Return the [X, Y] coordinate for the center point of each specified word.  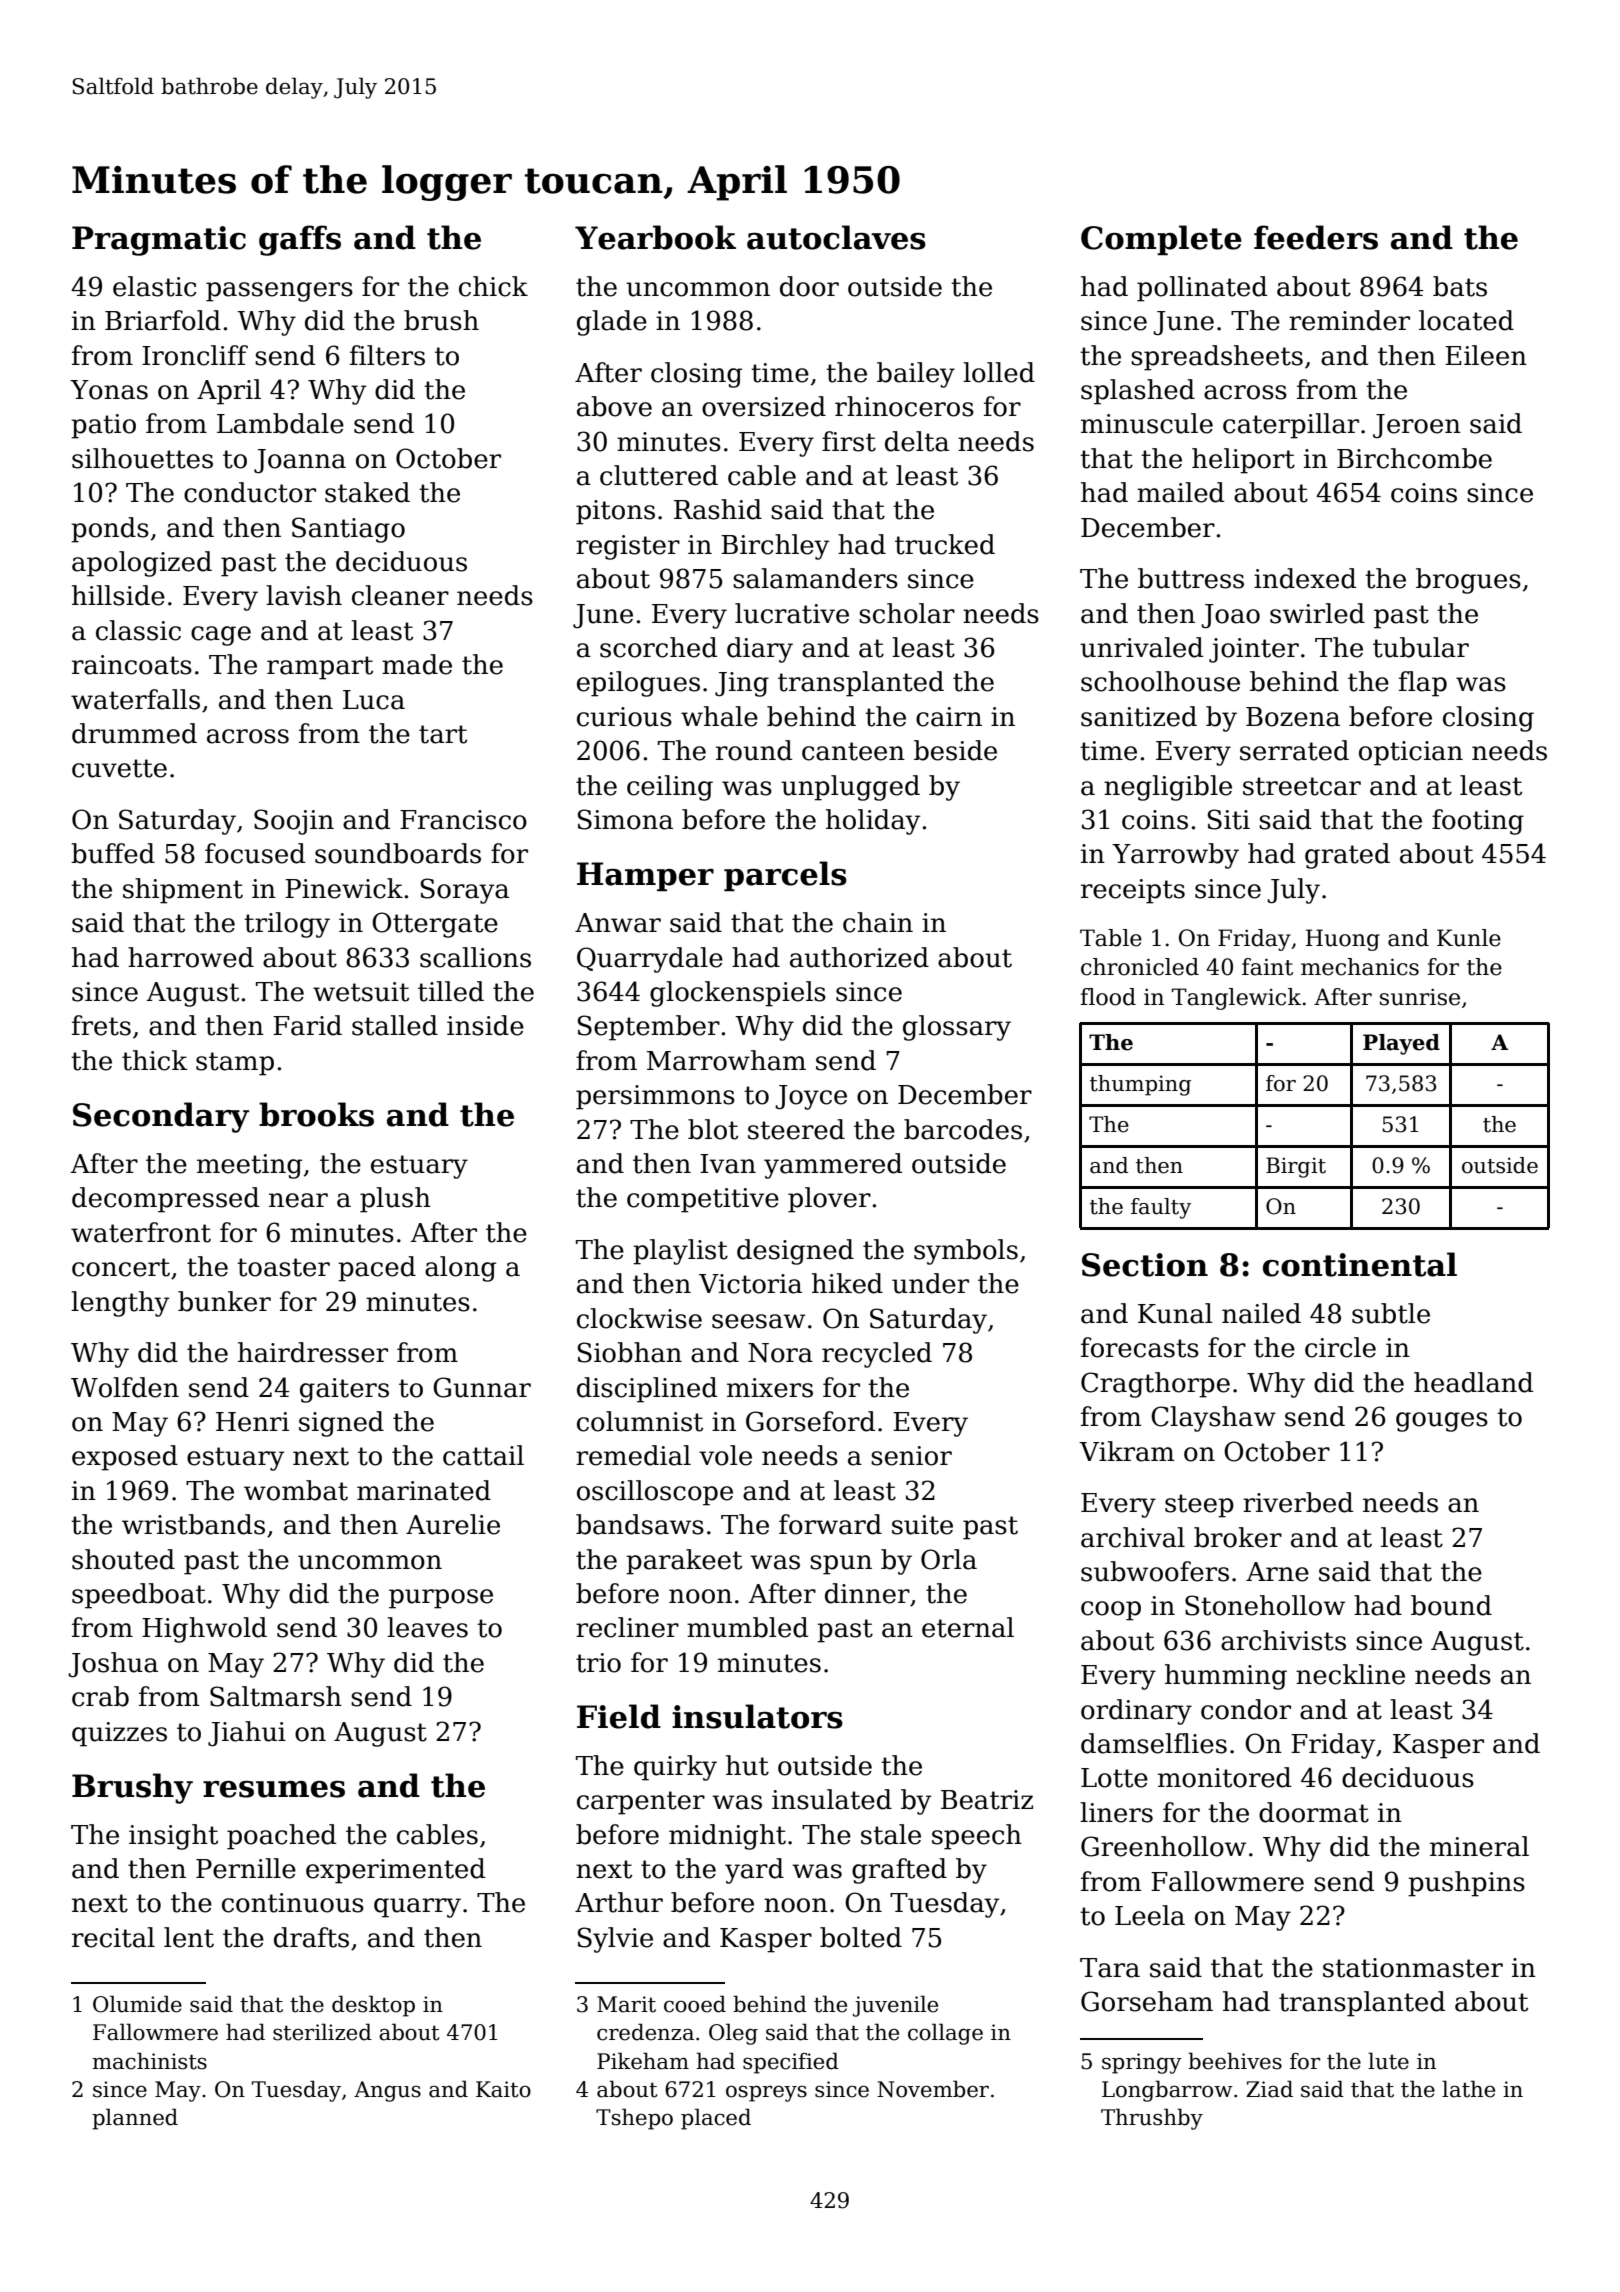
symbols [966, 1252]
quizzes [119, 1734]
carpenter [641, 1803]
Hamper [645, 876]
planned [135, 2119]
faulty [1161, 1208]
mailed [1180, 492]
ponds [110, 530]
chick [493, 286]
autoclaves [836, 237]
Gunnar [482, 1387]
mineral [1479, 1846]
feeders [1316, 237]
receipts [1133, 891]
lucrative [792, 613]
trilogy [287, 925]
